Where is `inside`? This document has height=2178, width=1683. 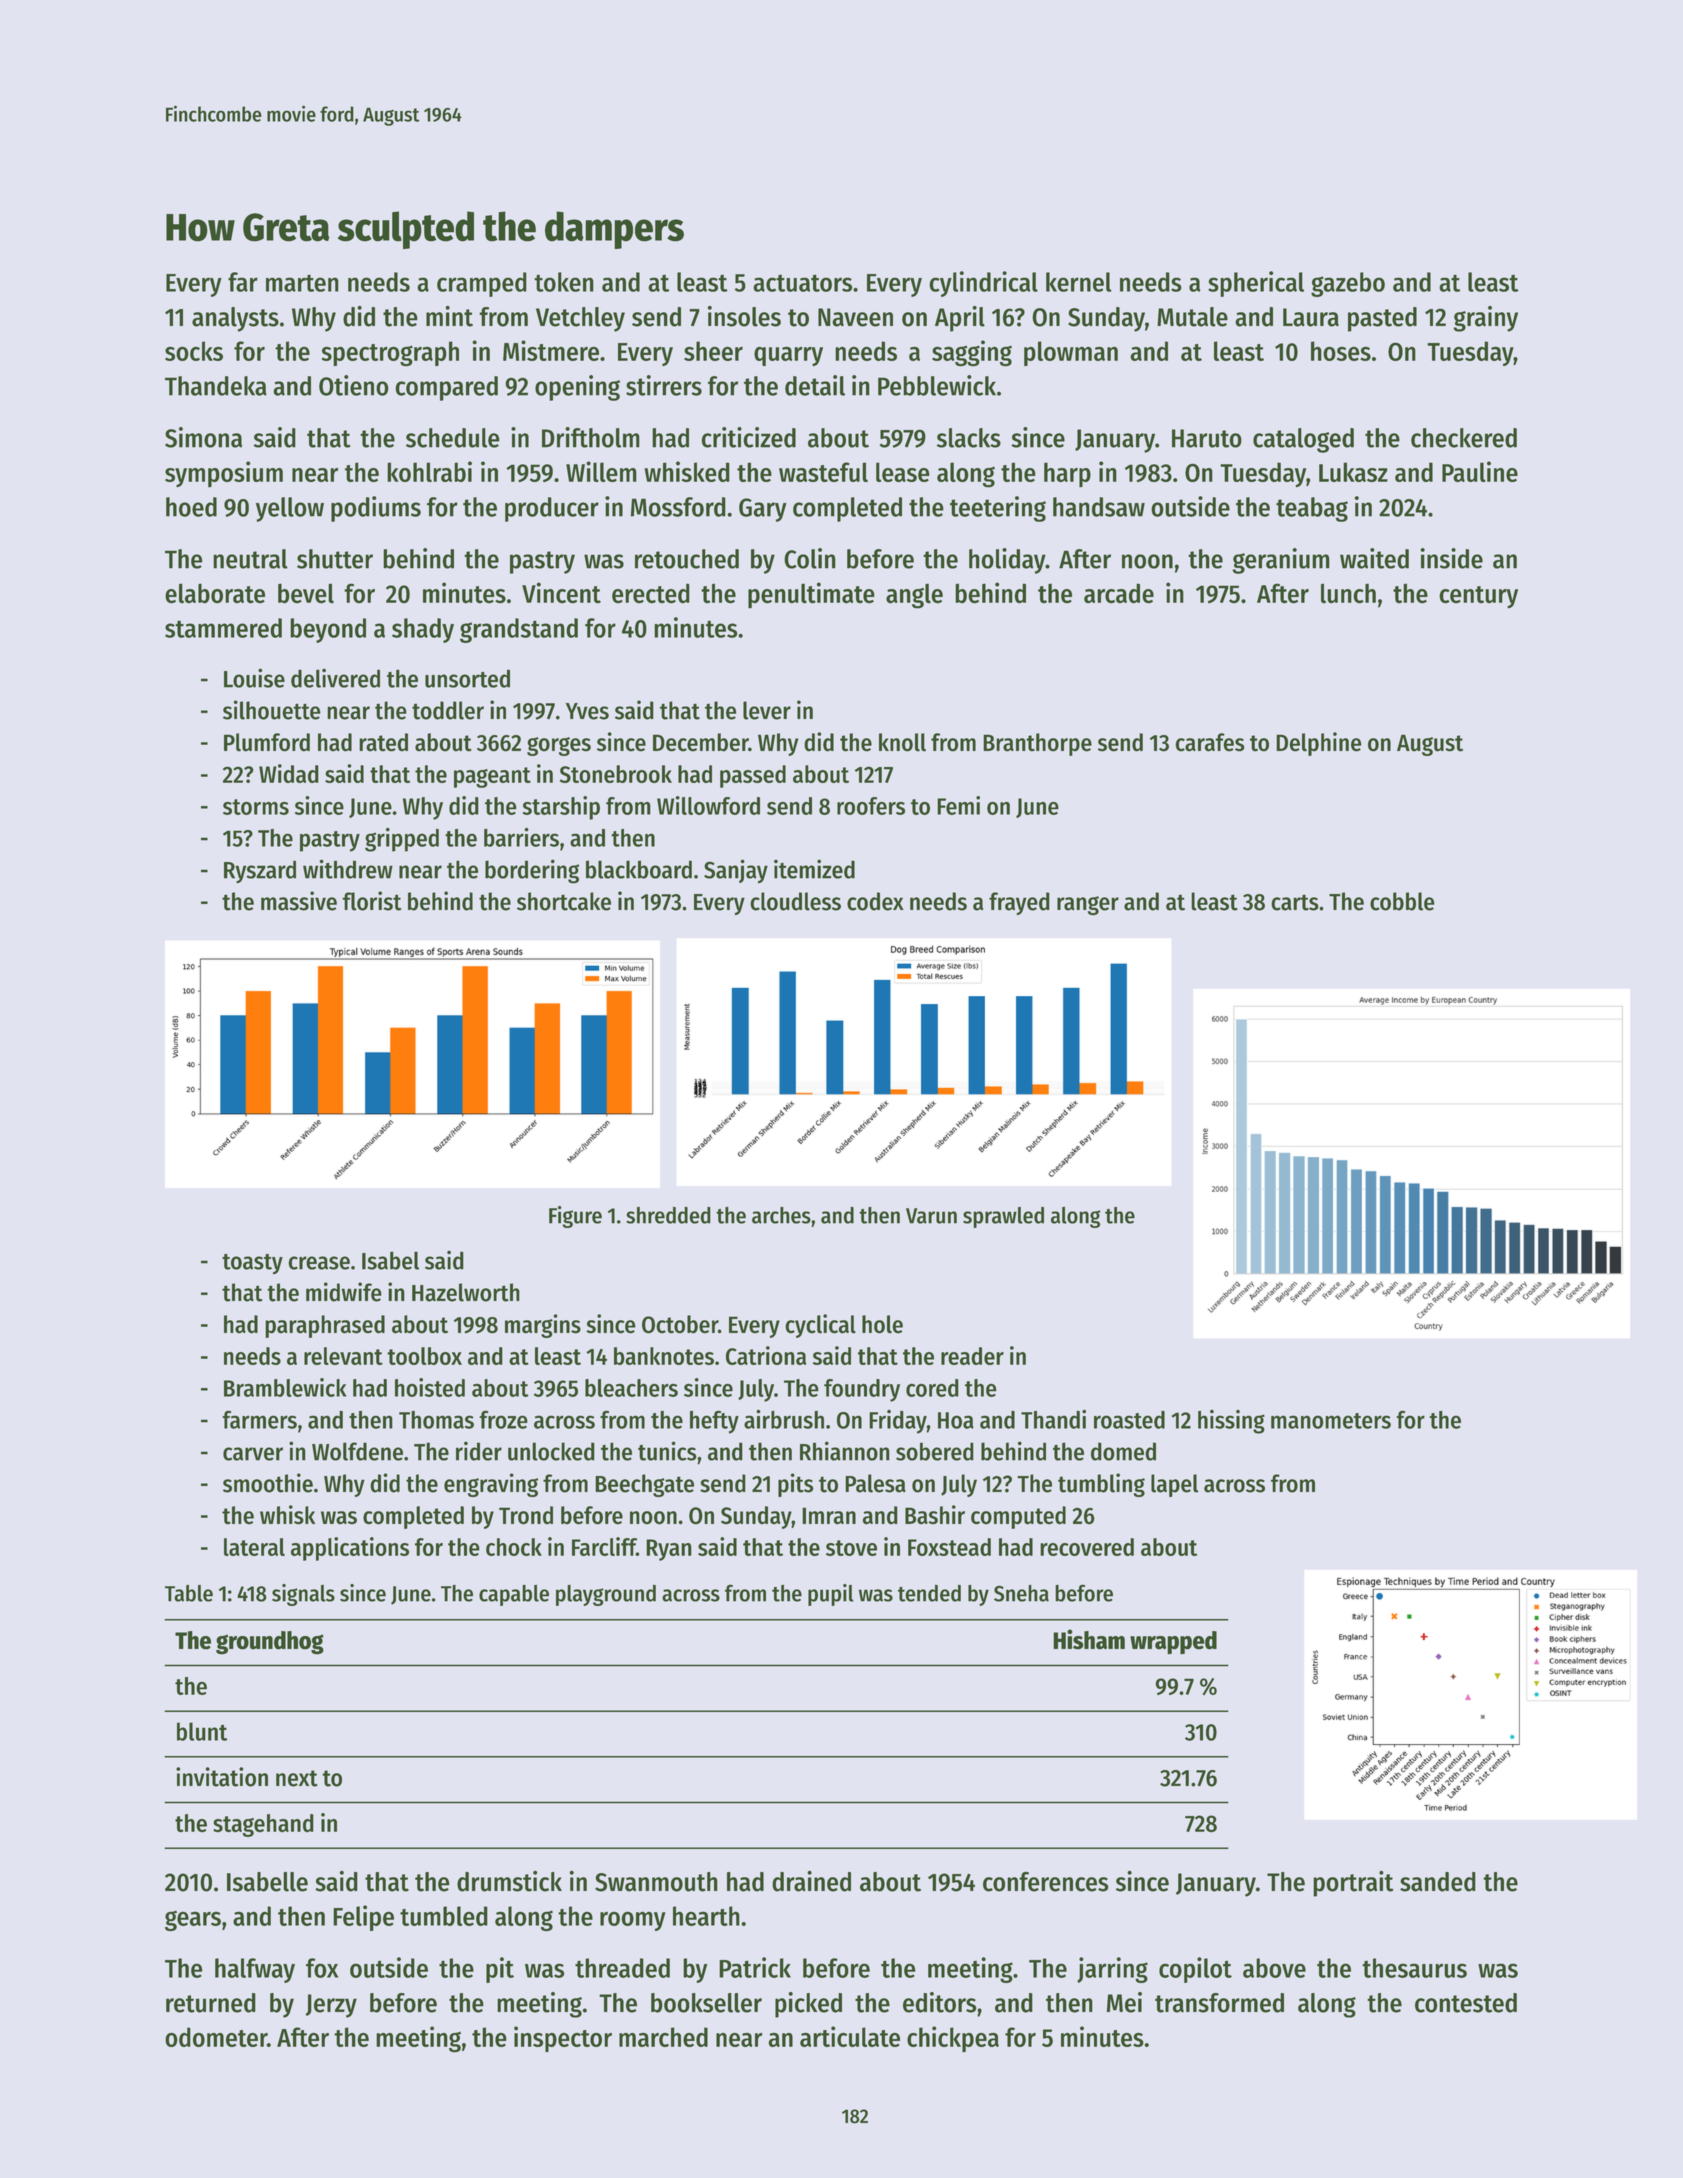
inside is located at coordinates (1452, 558).
